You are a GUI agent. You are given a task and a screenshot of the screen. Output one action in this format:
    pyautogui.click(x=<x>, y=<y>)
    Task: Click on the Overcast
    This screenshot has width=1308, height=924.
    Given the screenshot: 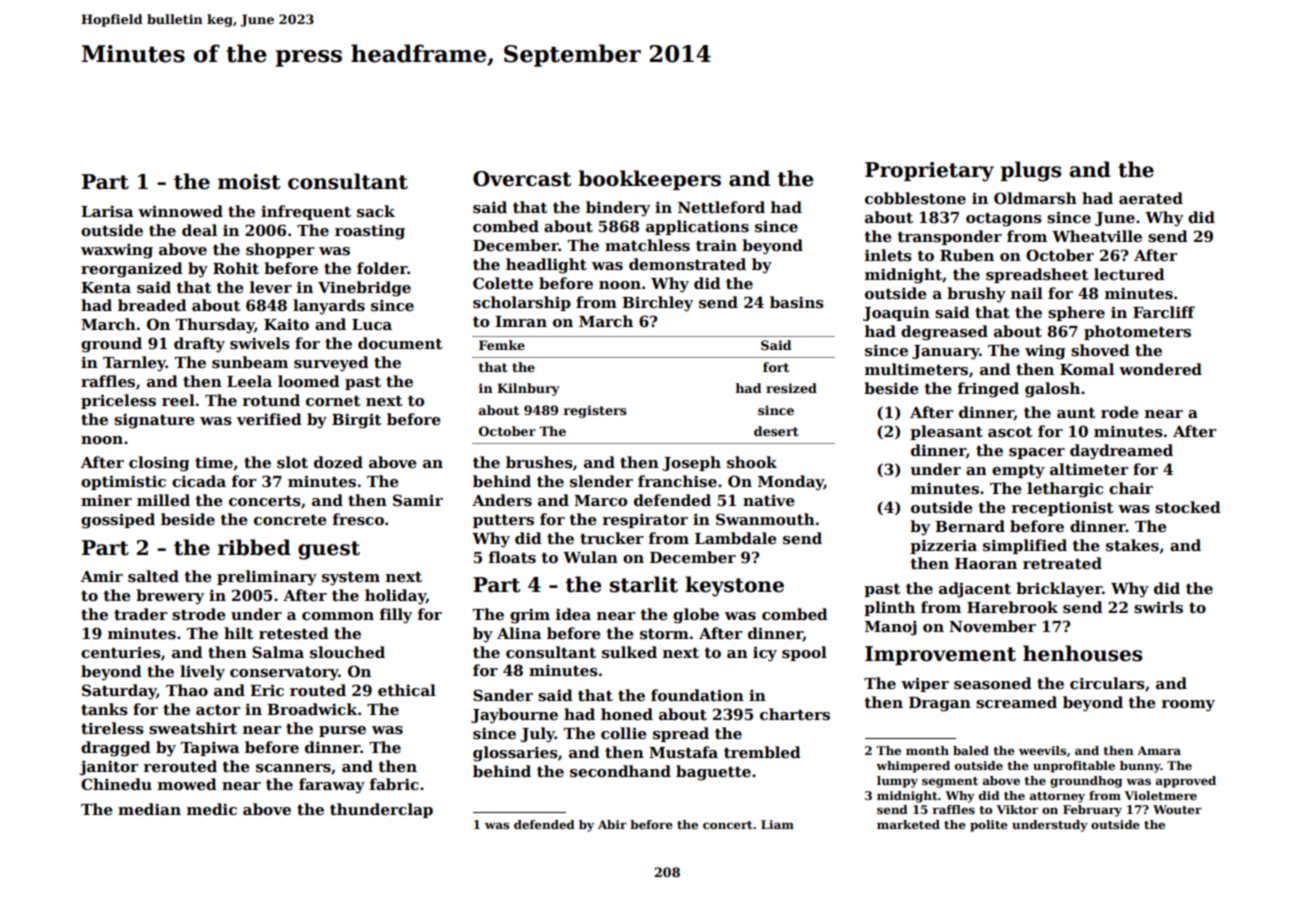 What is the action you would take?
    pyautogui.click(x=522, y=179)
